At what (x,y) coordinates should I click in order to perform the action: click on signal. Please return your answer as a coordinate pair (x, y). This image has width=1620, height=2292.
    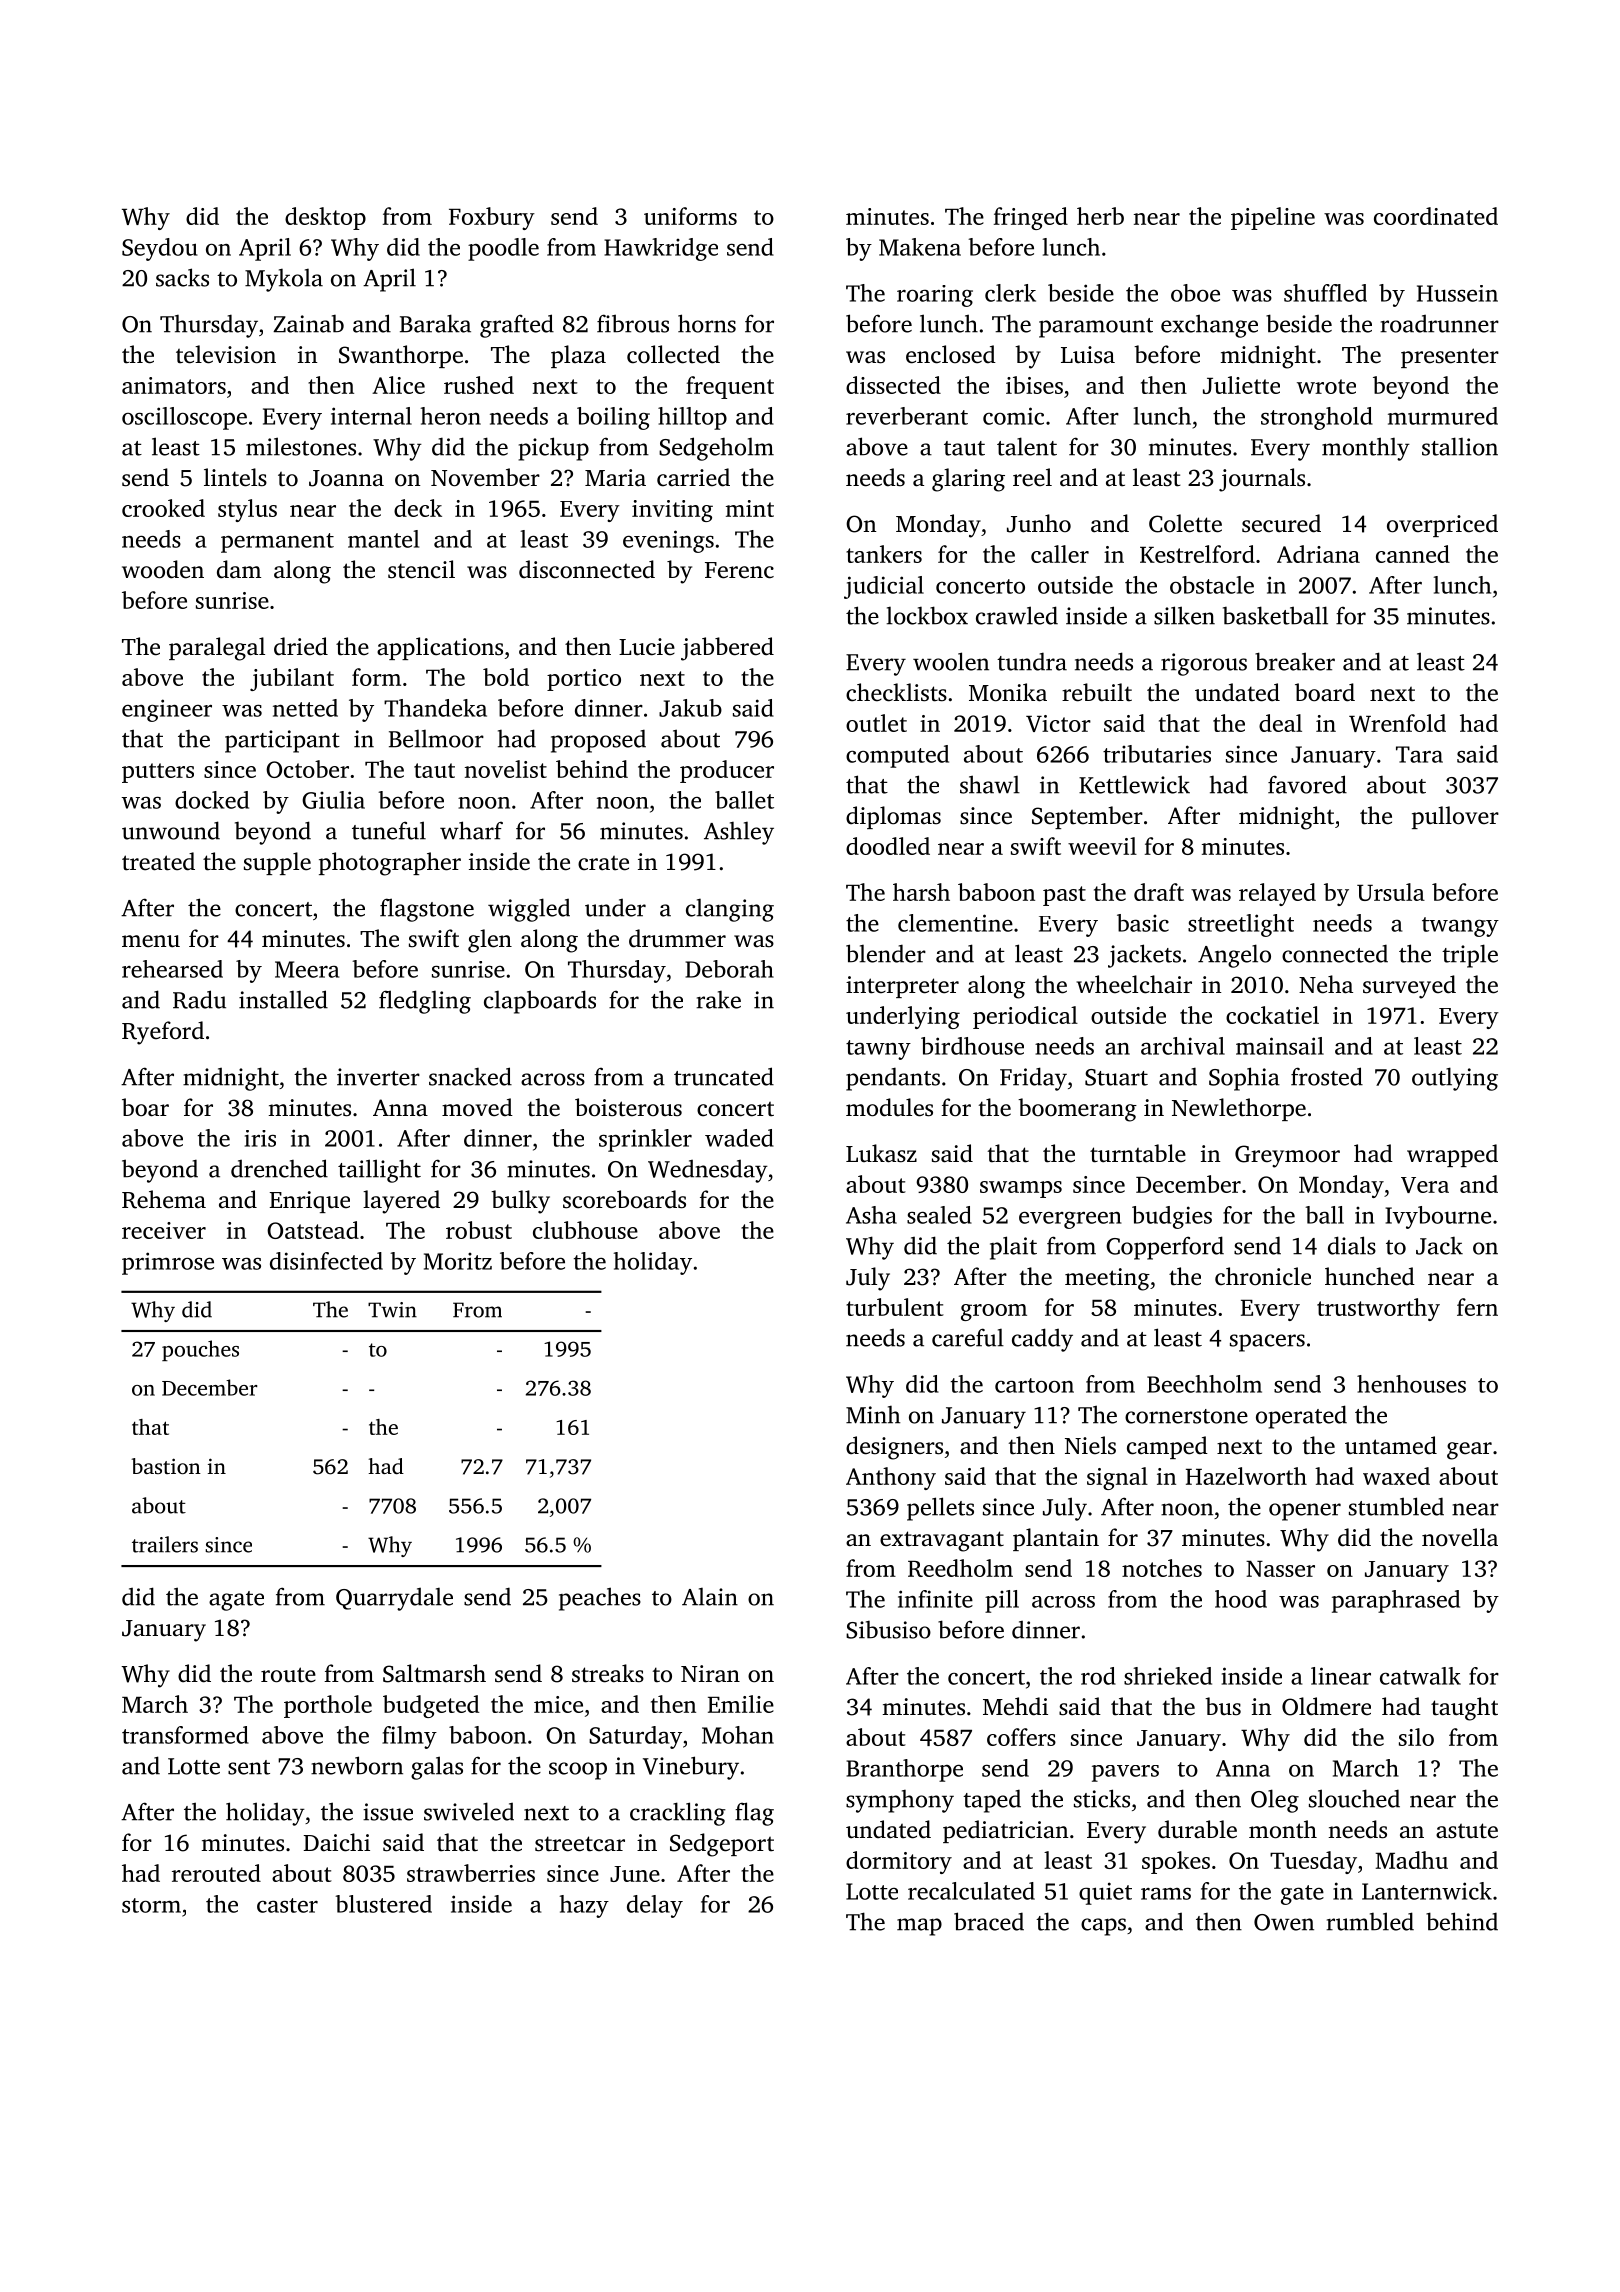
    Looking at the image, I should click on (1117, 1478).
